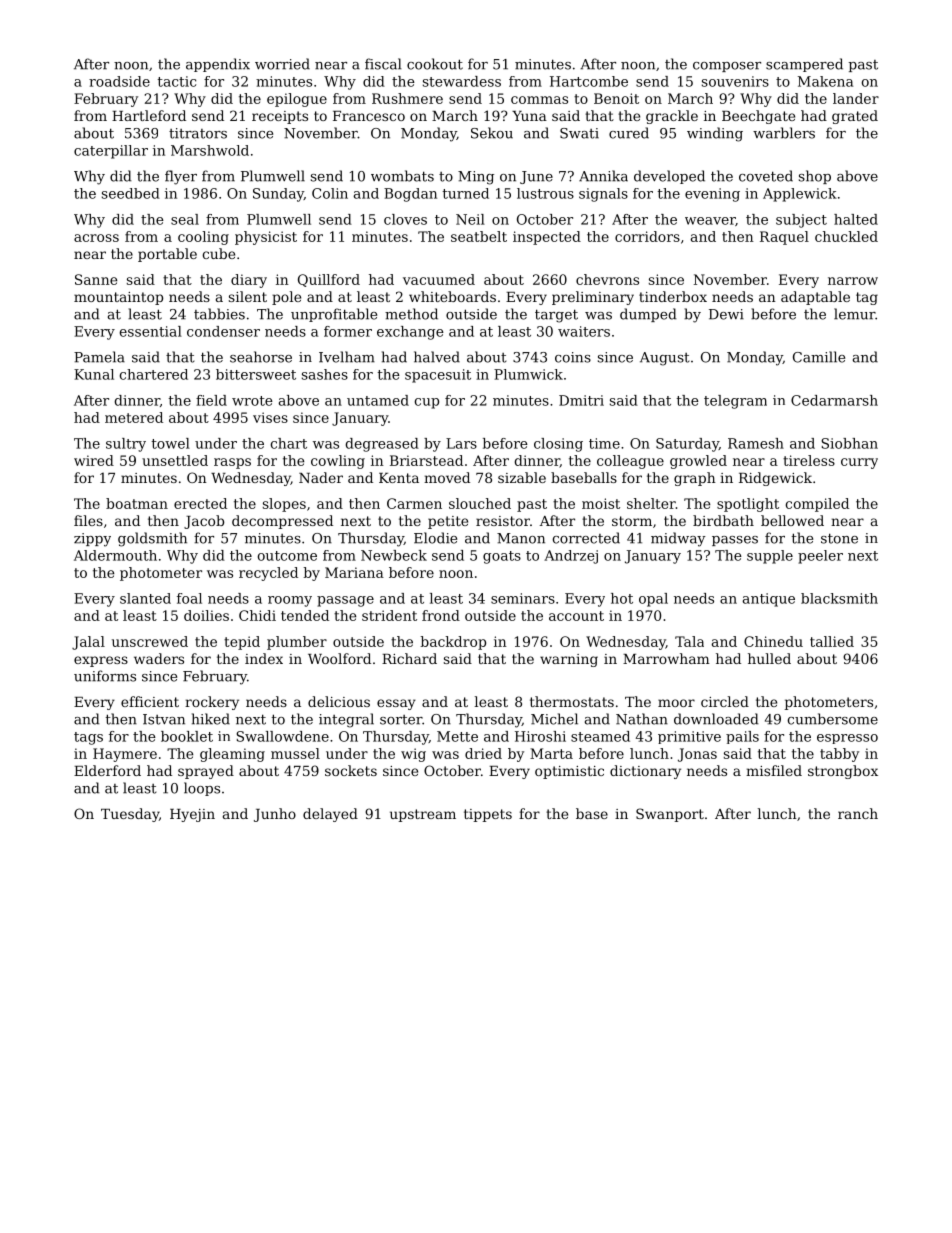 This image has height=1233, width=952. What do you see at coordinates (164, 719) in the image?
I see `Istvan` at bounding box center [164, 719].
